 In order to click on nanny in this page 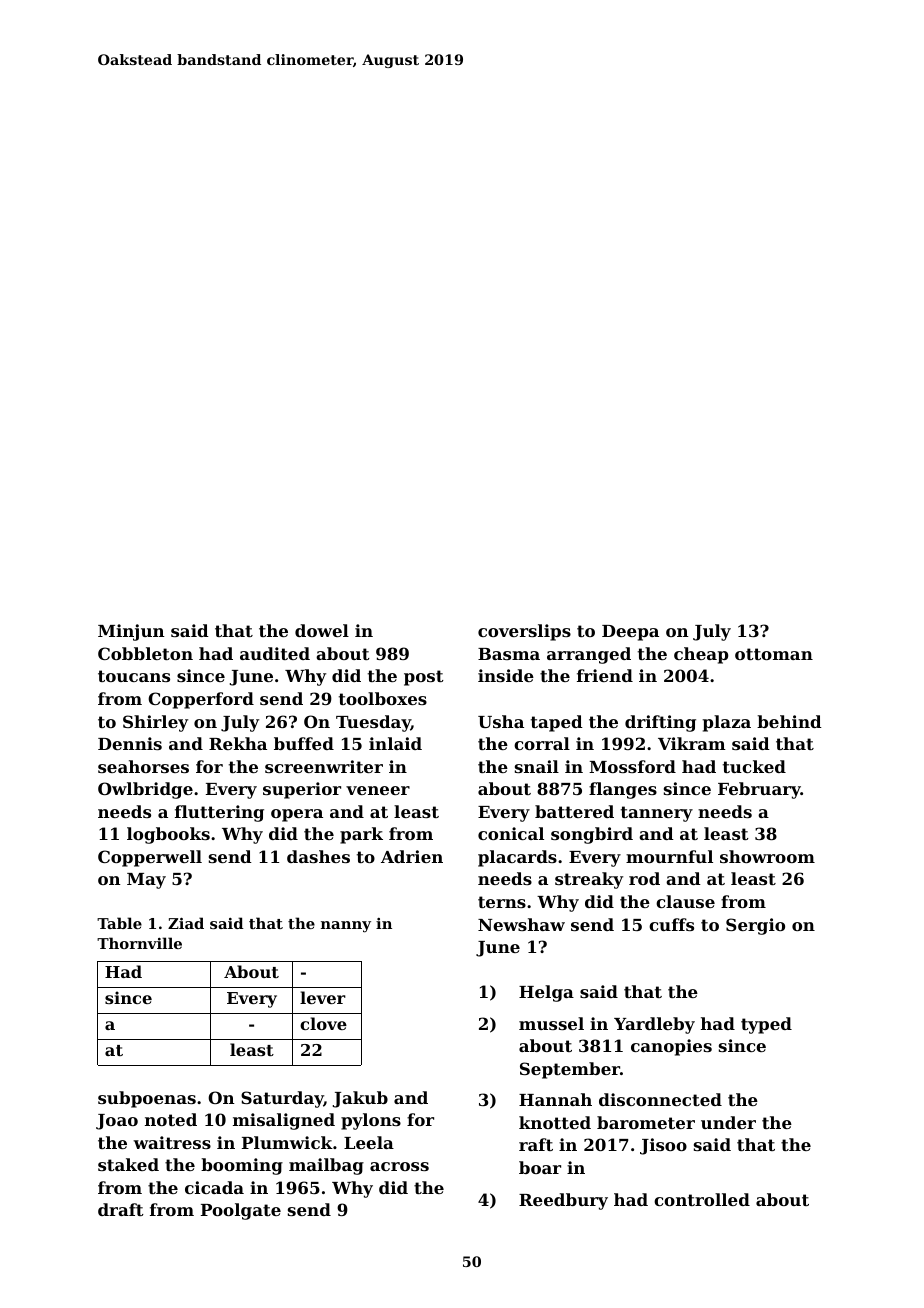, I will do `click(346, 927)`.
